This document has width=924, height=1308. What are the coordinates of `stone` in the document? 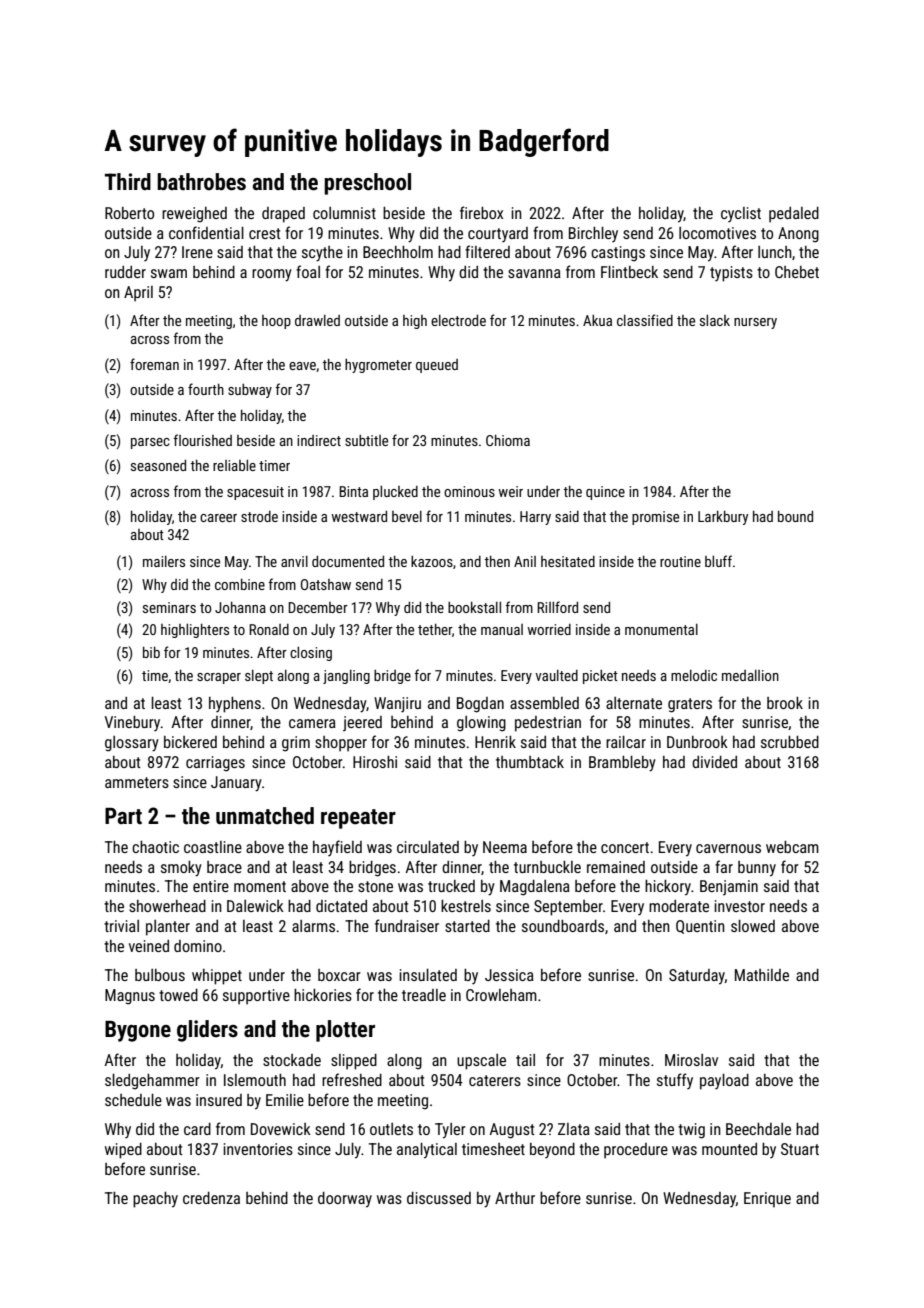 It's located at (375, 886).
